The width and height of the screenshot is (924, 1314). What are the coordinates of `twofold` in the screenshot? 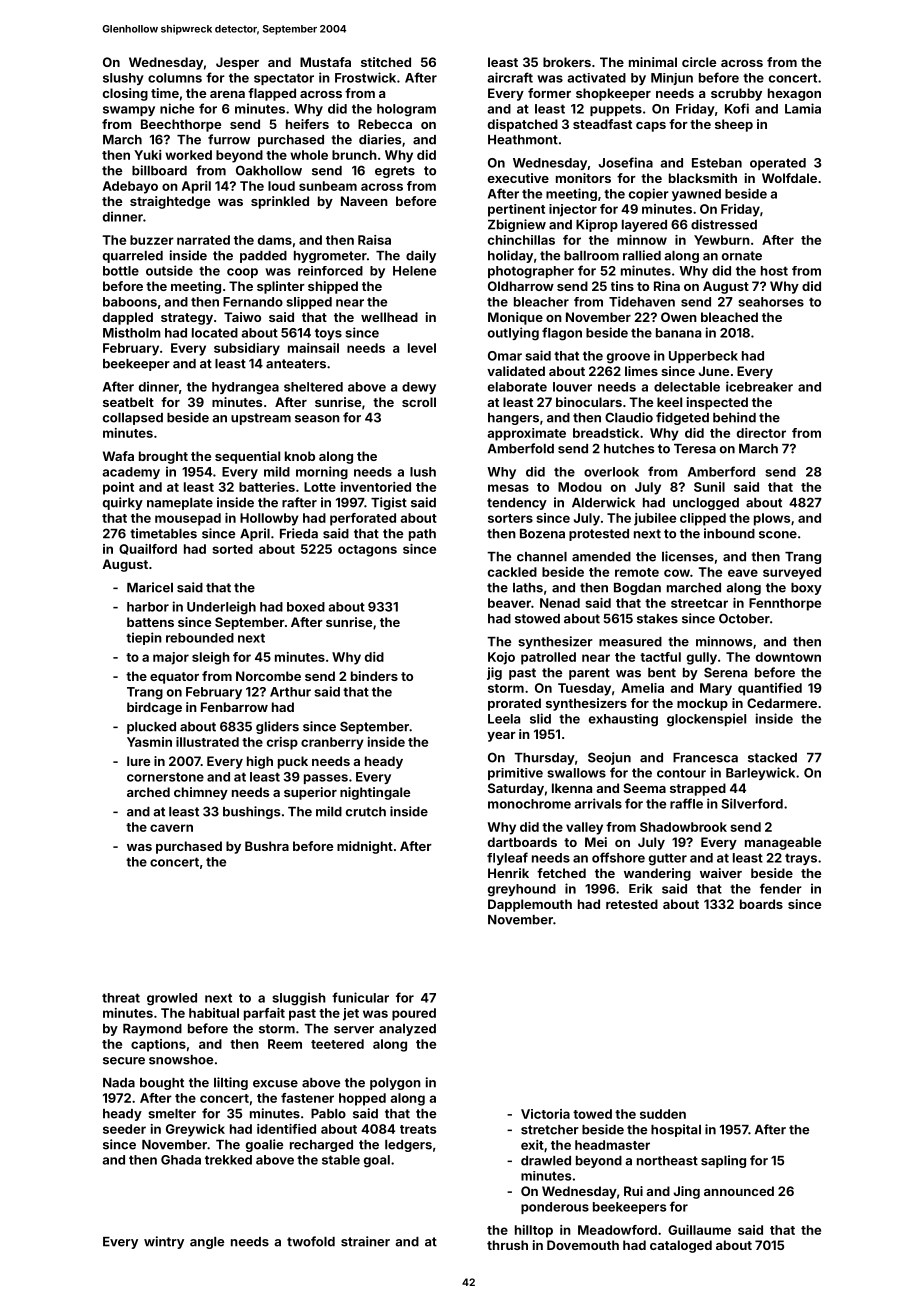 It's located at (311, 1241).
